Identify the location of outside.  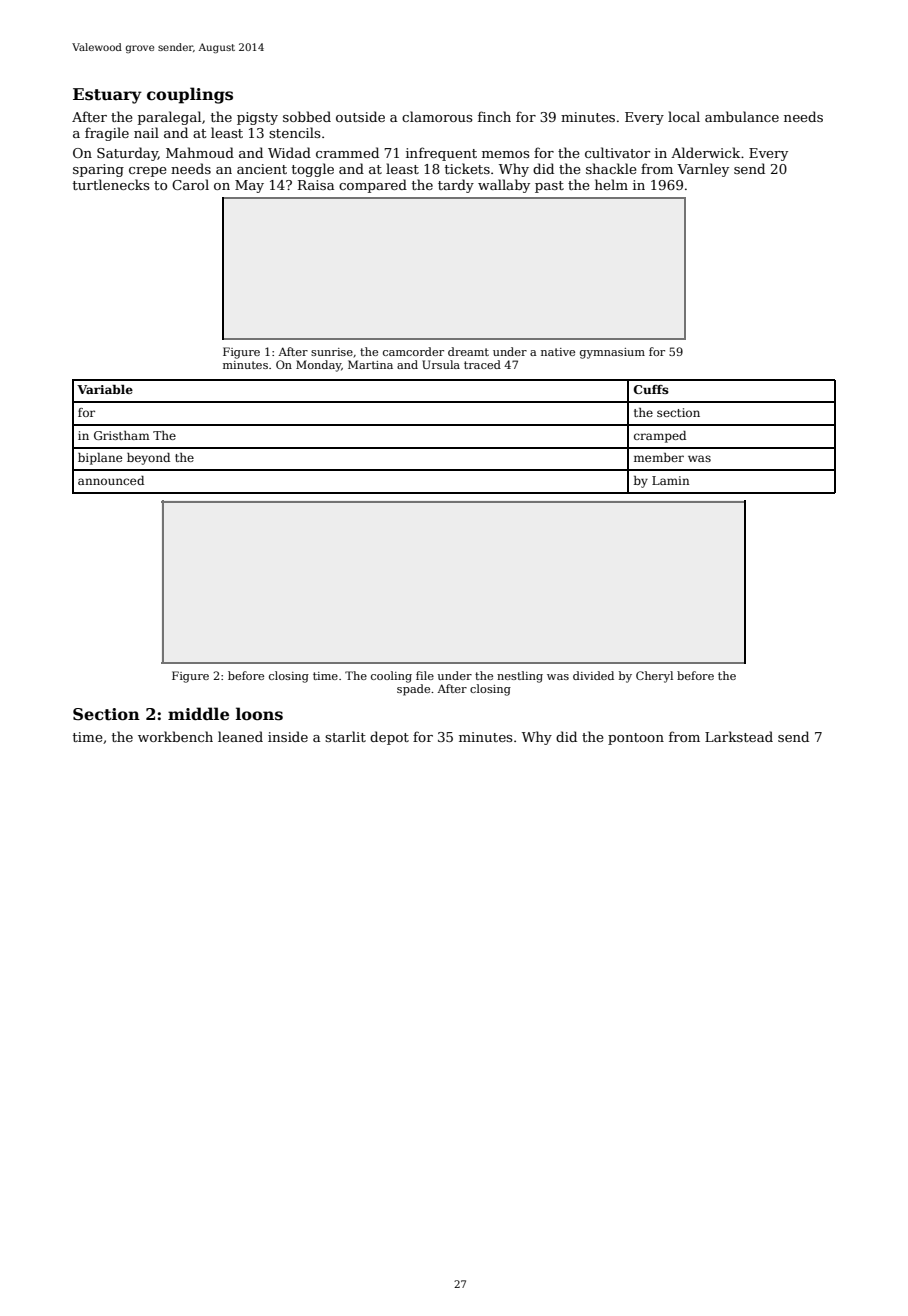
(360, 116).
